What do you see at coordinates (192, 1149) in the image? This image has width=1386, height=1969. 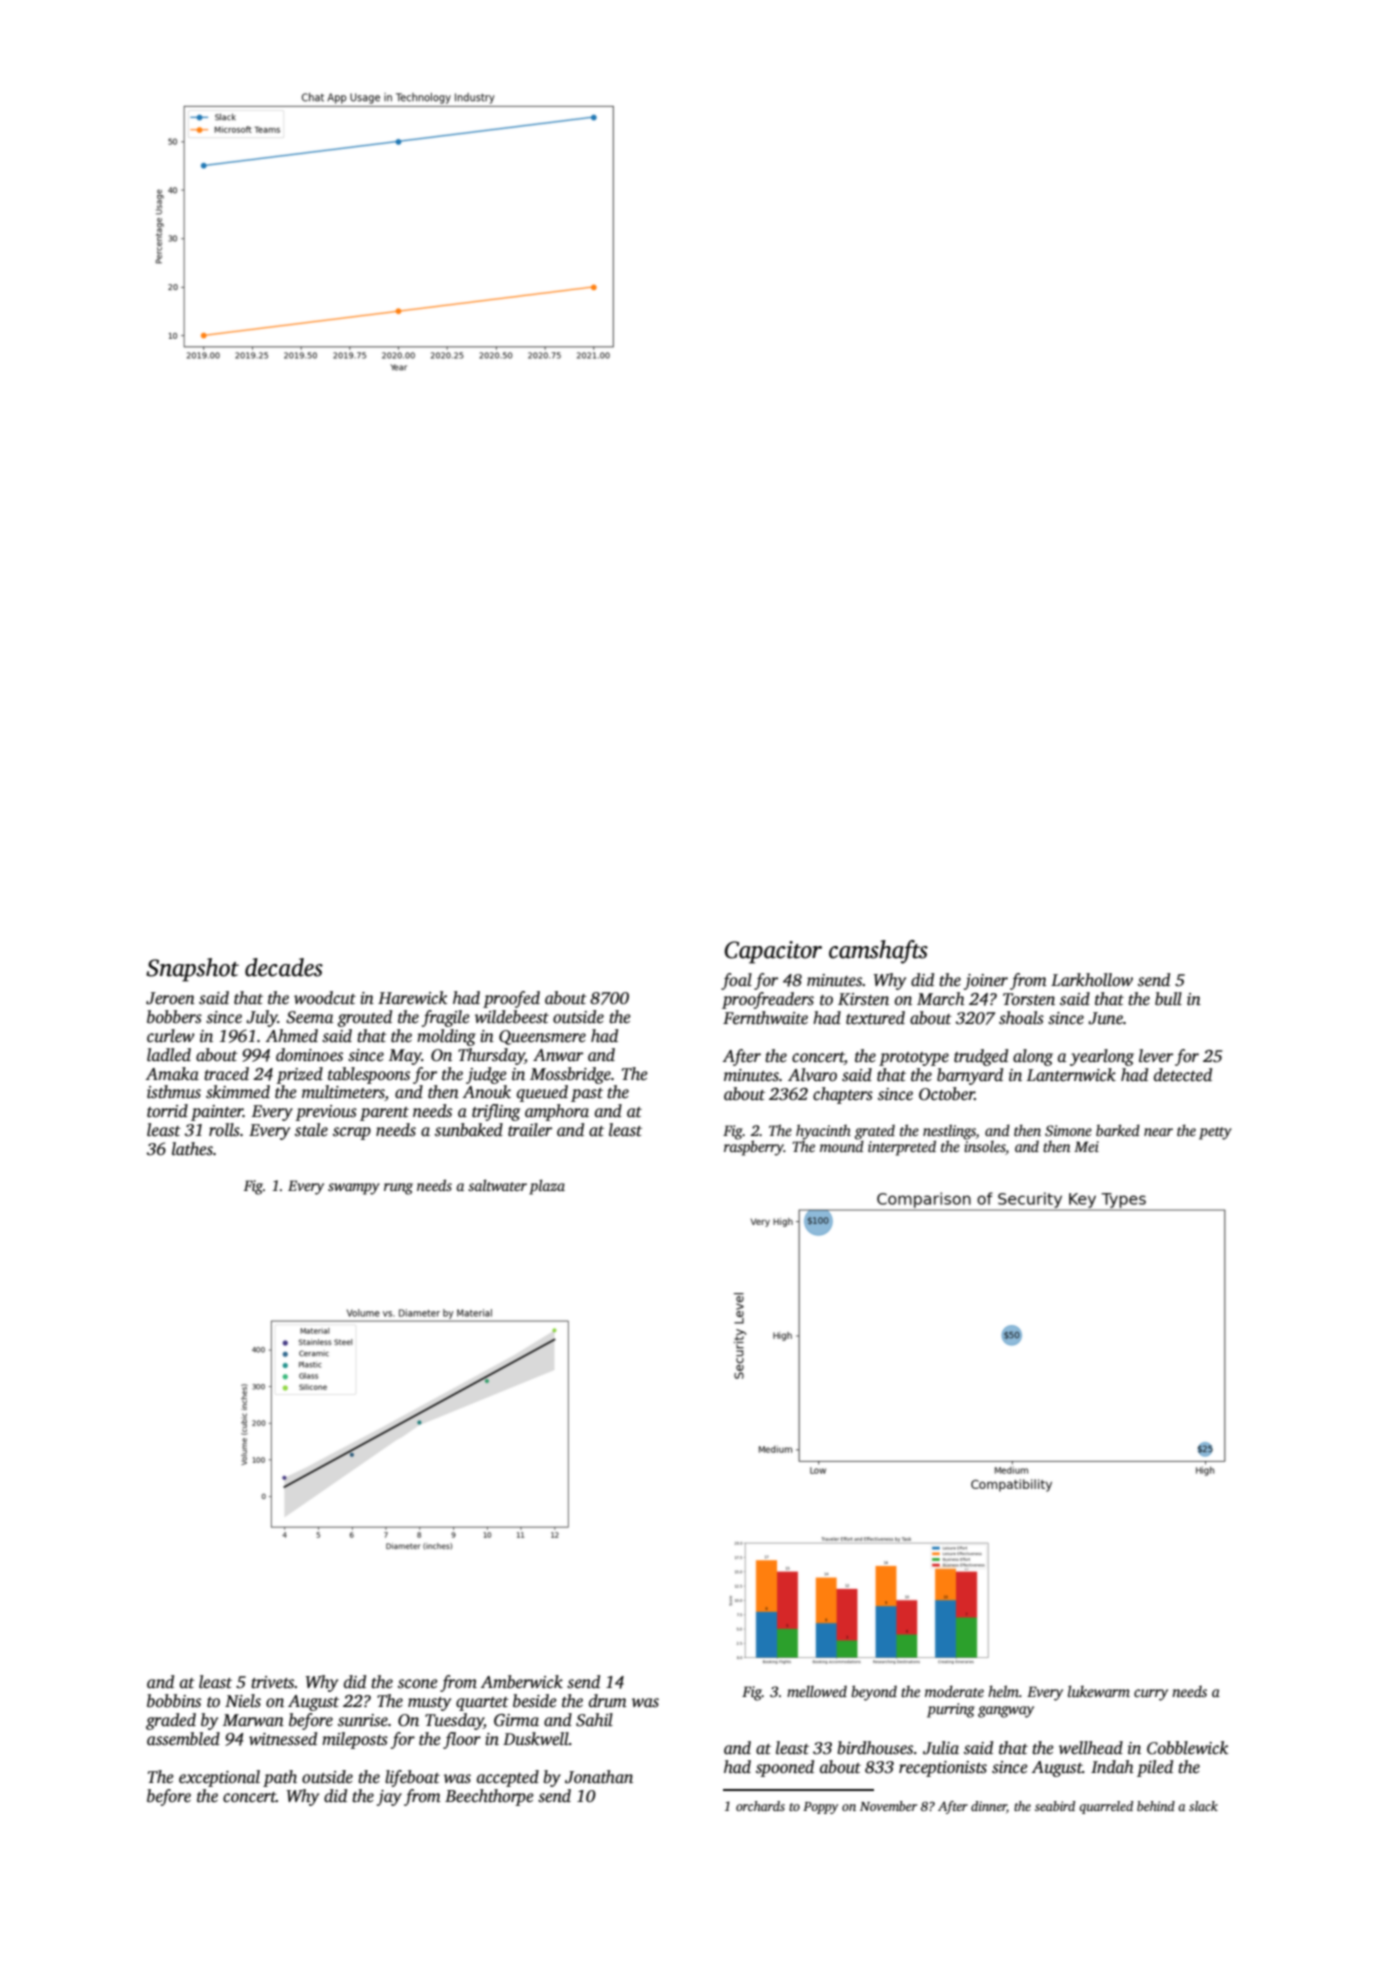 I see `lathes` at bounding box center [192, 1149].
